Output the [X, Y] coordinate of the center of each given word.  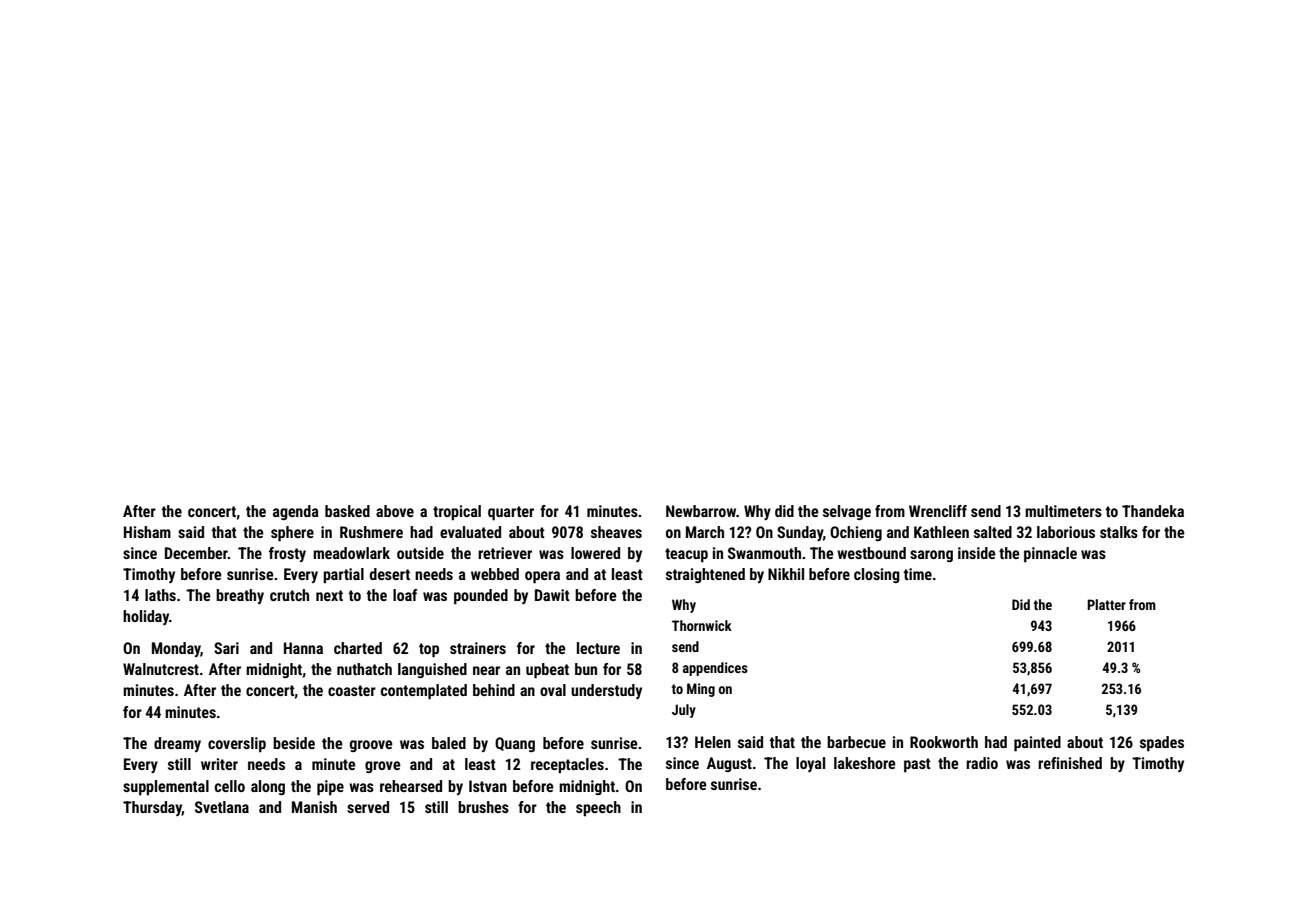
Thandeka [1153, 511]
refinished [1070, 763]
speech [598, 809]
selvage [847, 512]
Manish [314, 807]
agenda [296, 512]
